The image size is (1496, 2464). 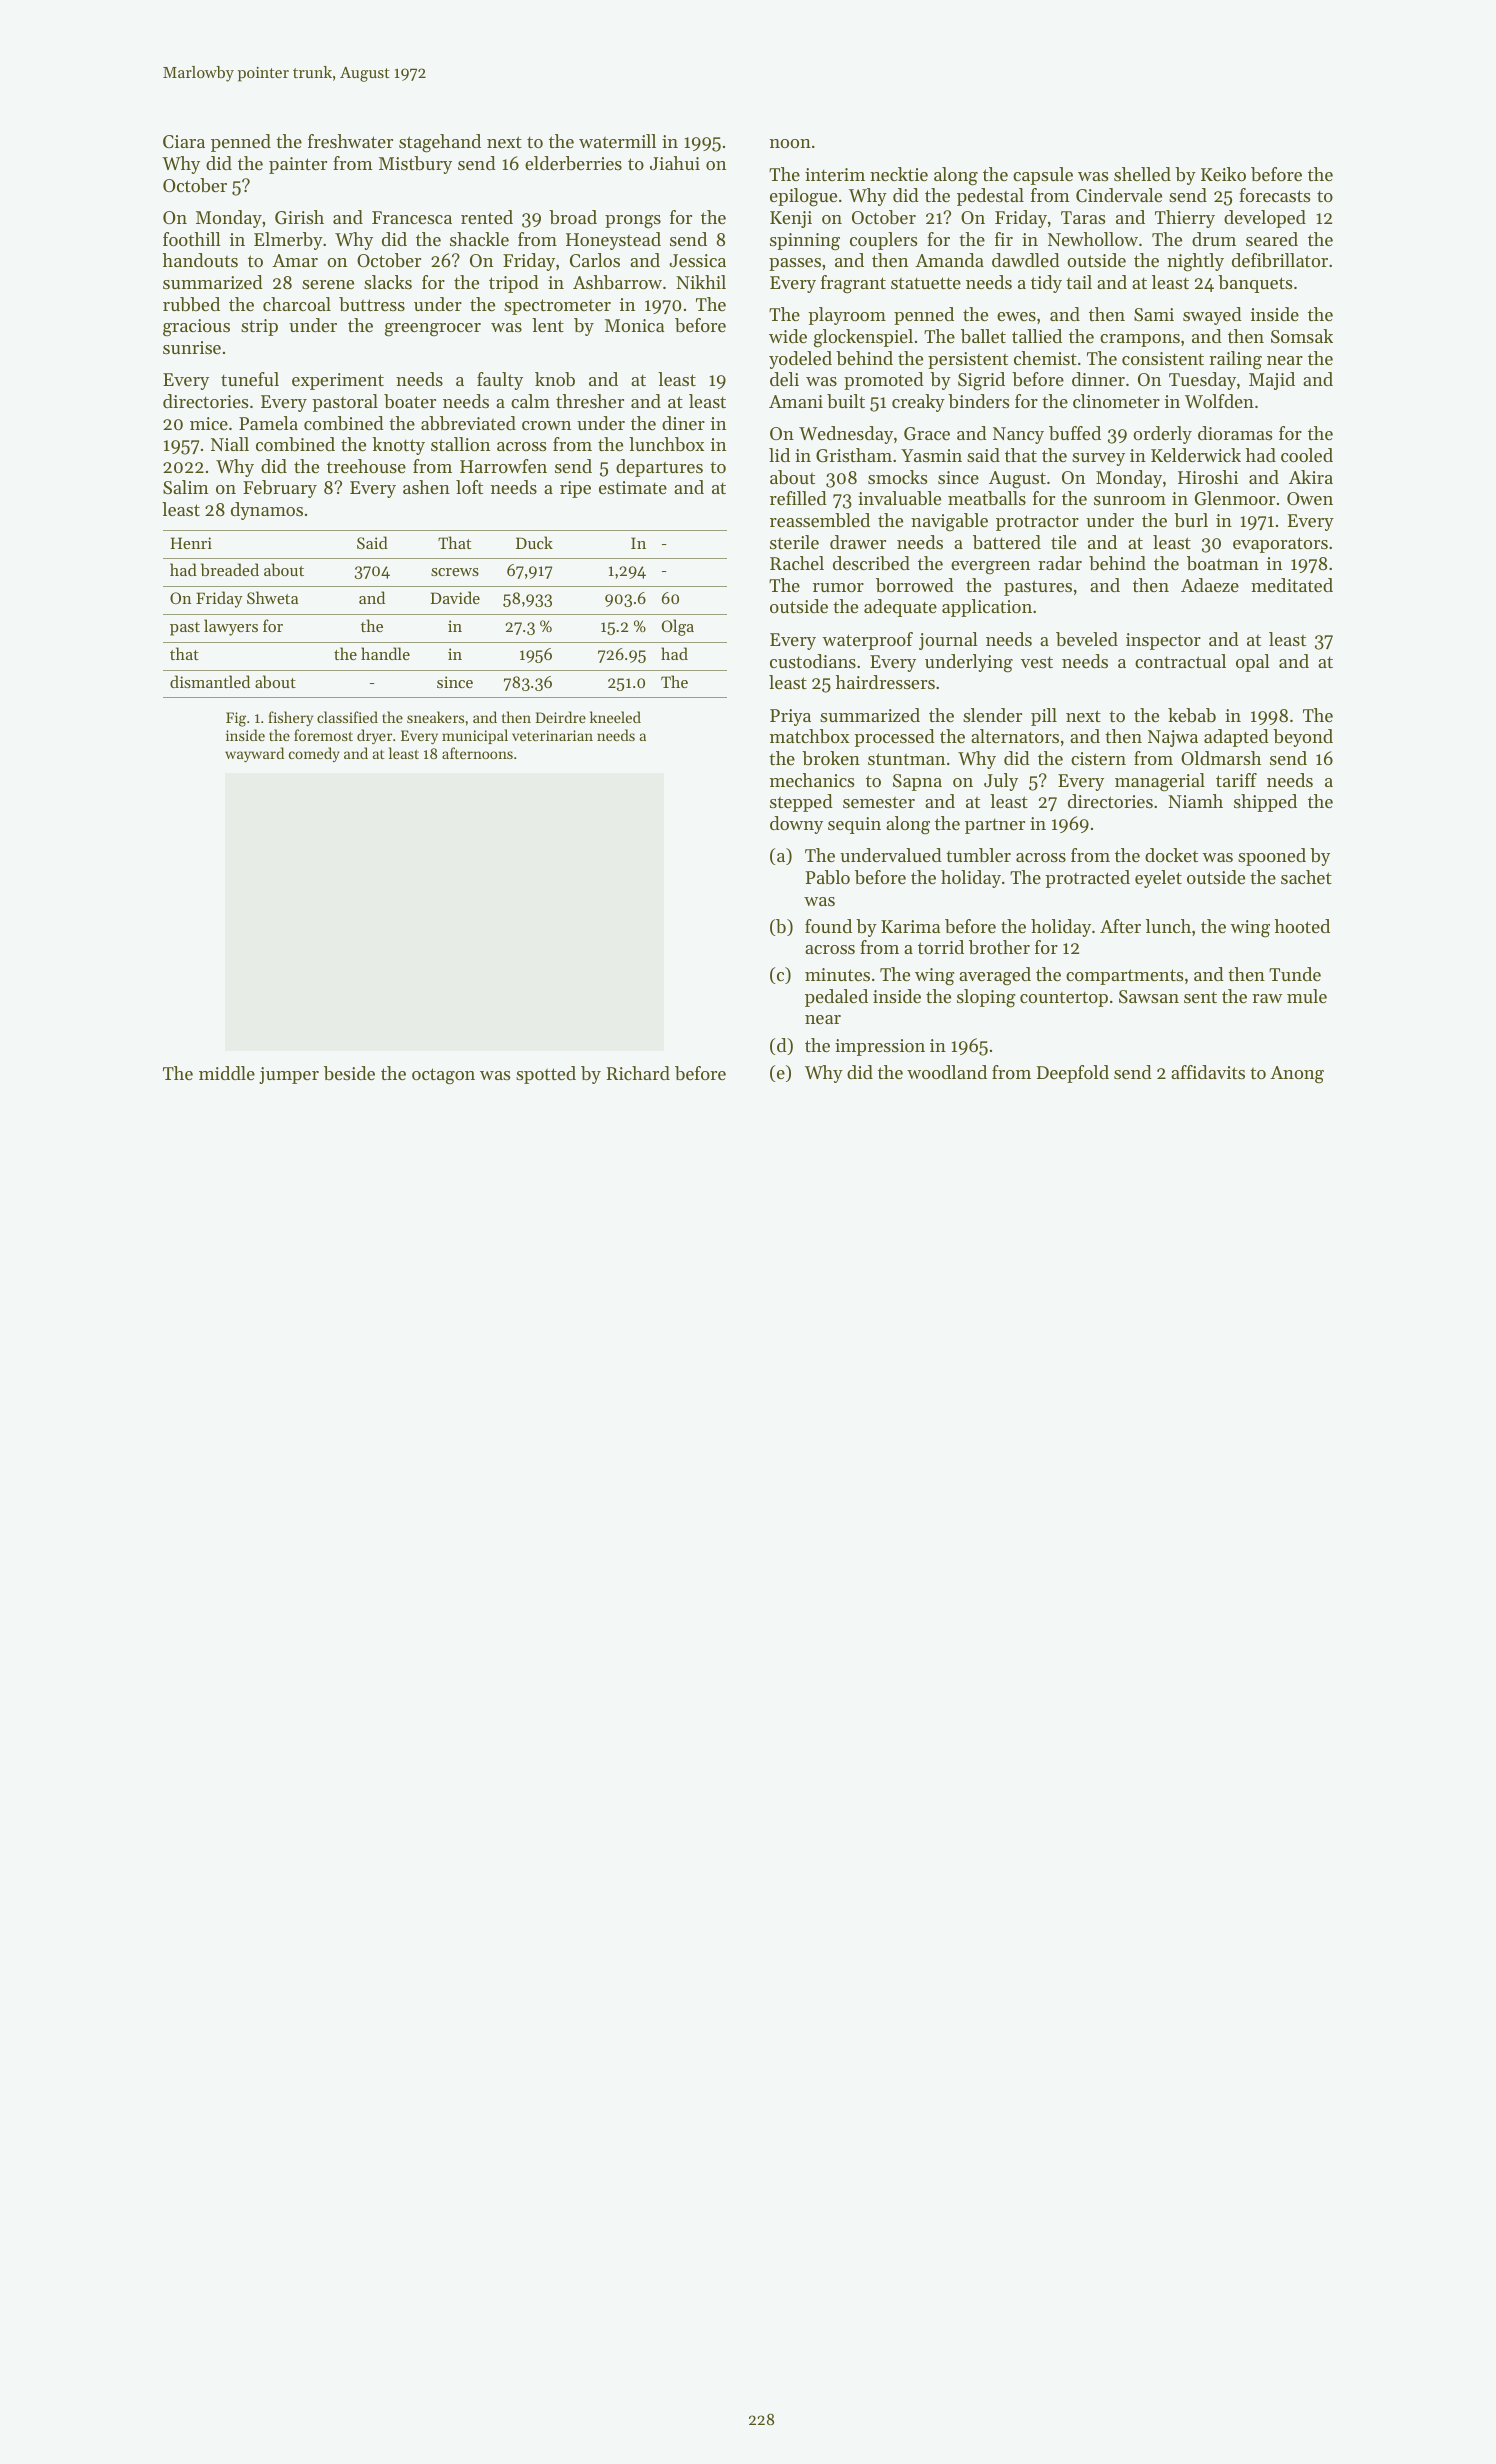 What do you see at coordinates (675, 163) in the screenshot?
I see `Jiahui` at bounding box center [675, 163].
